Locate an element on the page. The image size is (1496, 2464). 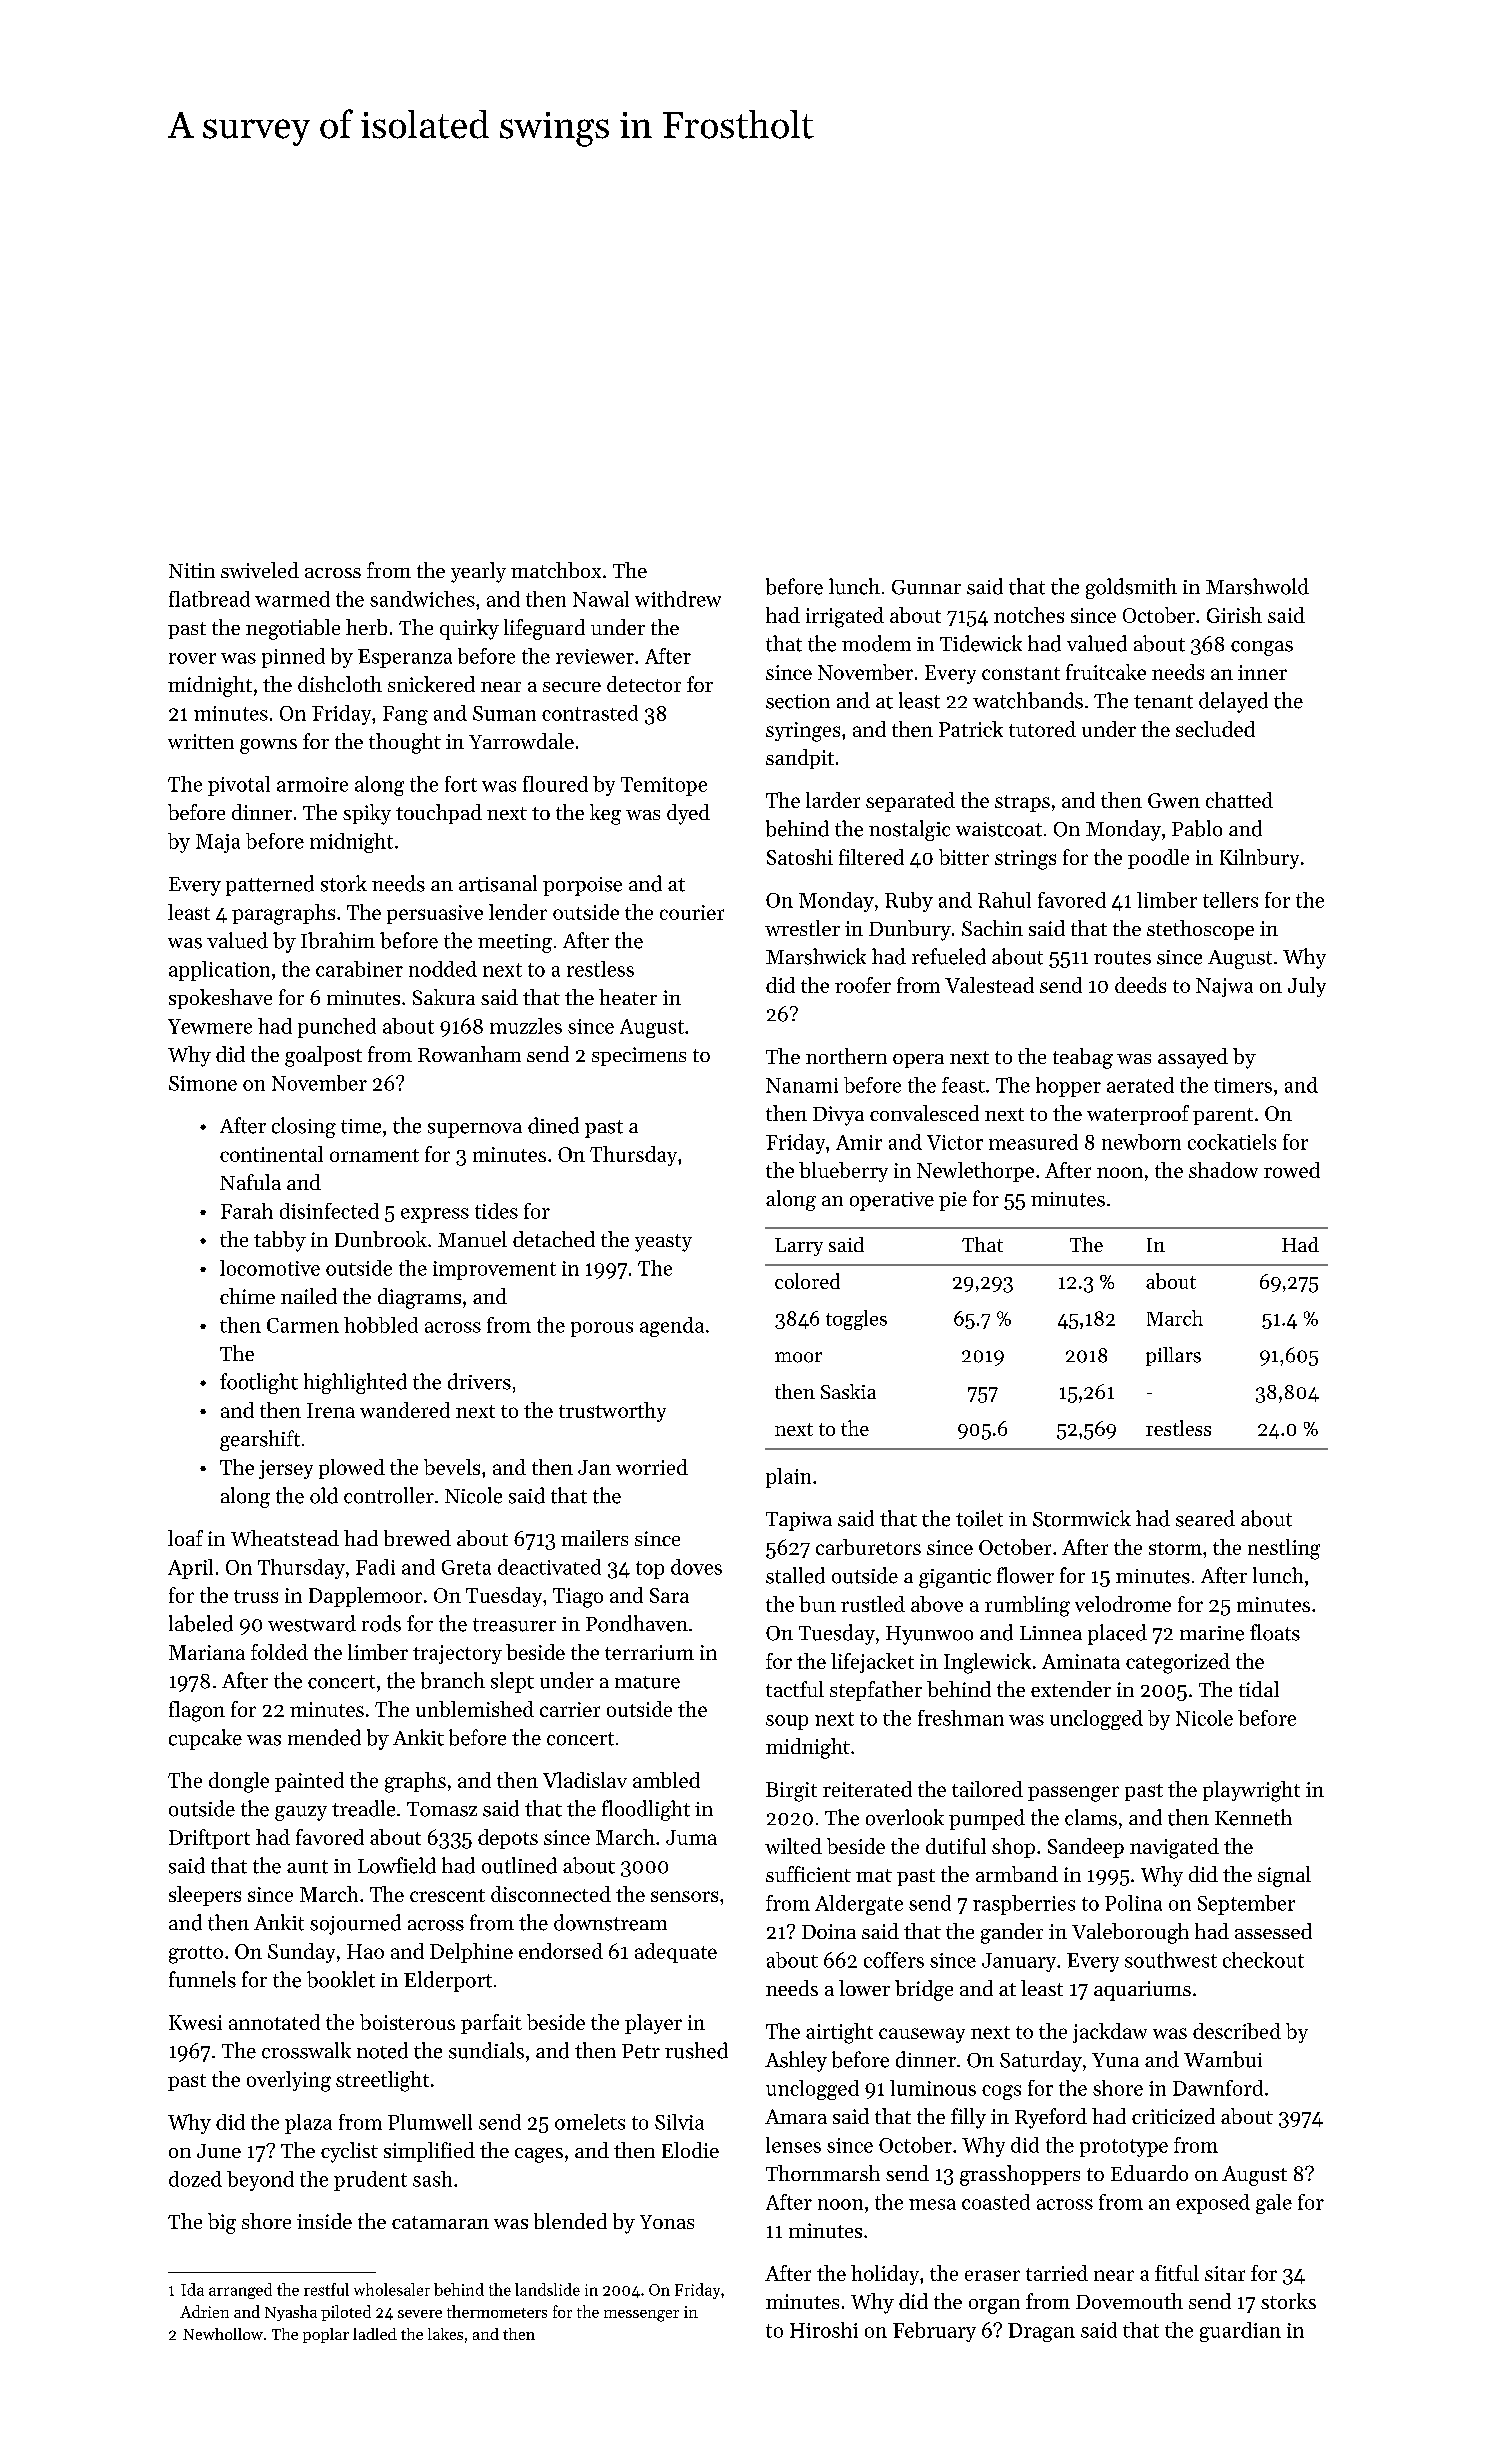
guardian is located at coordinates (1240, 2332).
